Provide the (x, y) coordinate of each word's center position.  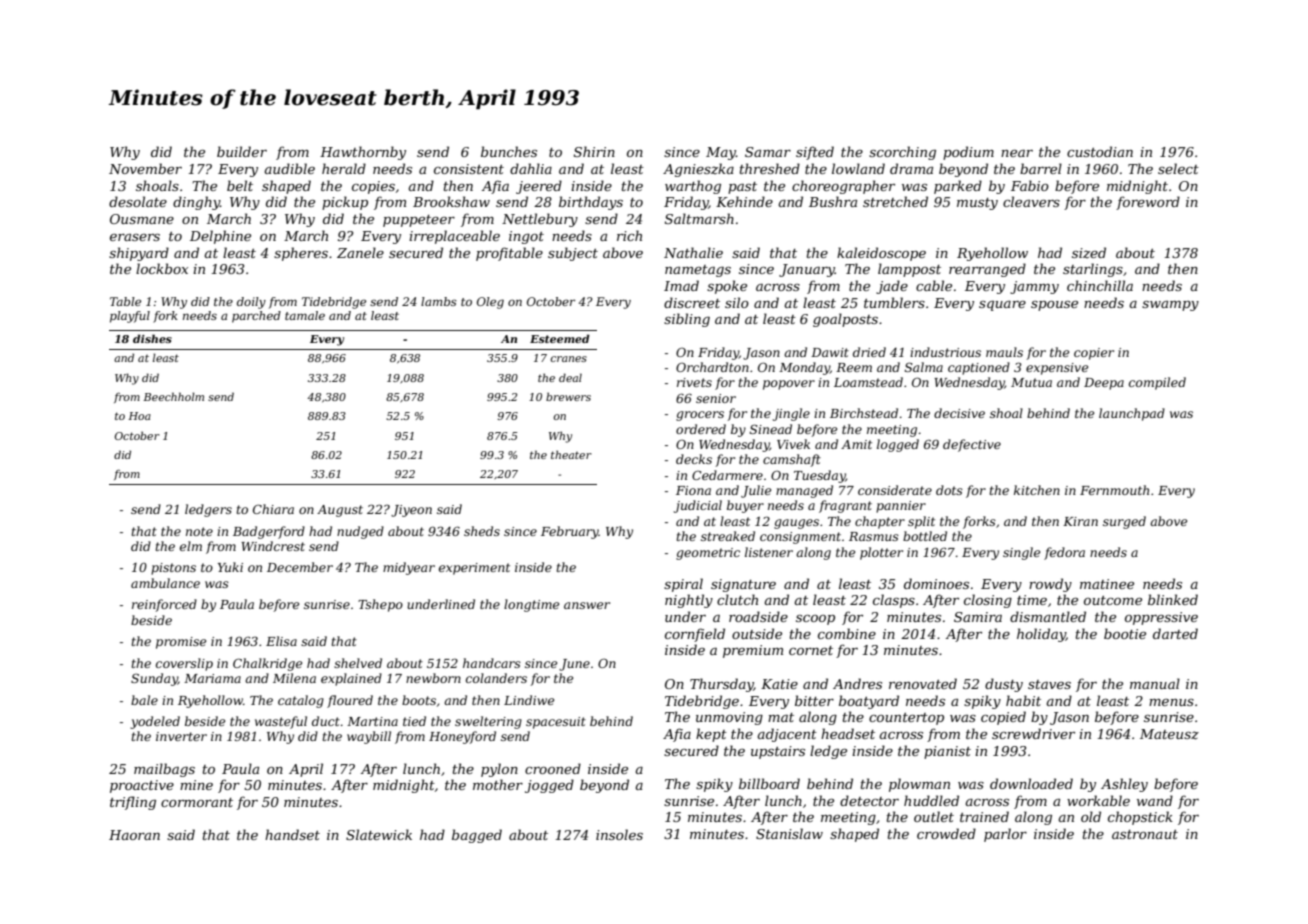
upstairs (778, 752)
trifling (133, 803)
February (570, 532)
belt (240, 185)
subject (573, 254)
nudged (360, 532)
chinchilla (1100, 285)
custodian (1100, 151)
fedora (1064, 553)
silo (737, 302)
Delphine (220, 237)
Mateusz (1169, 734)
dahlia (531, 168)
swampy (1170, 306)
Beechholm (173, 396)
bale (144, 700)
